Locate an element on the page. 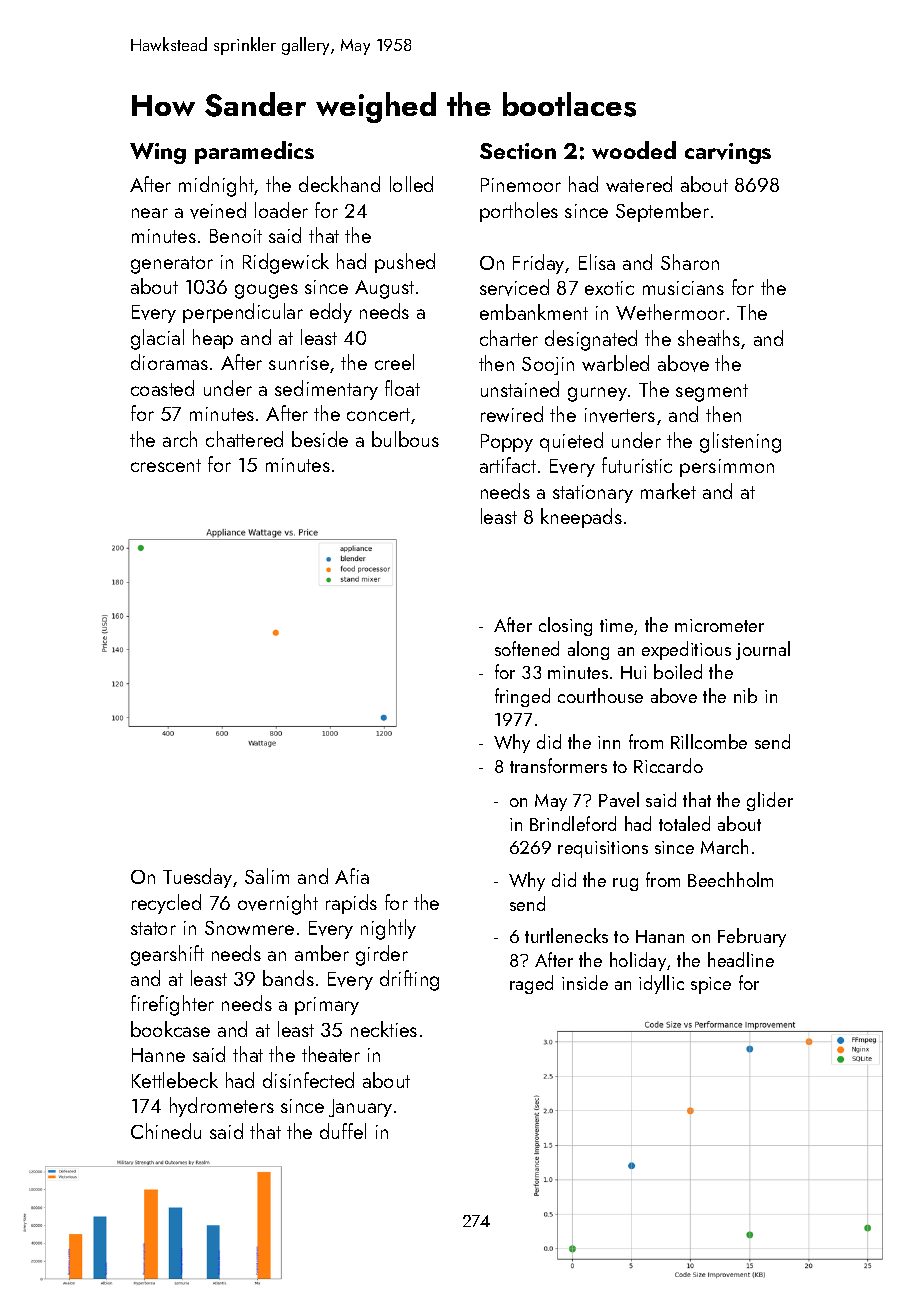 The image size is (924, 1311). boiled is located at coordinates (678, 671).
